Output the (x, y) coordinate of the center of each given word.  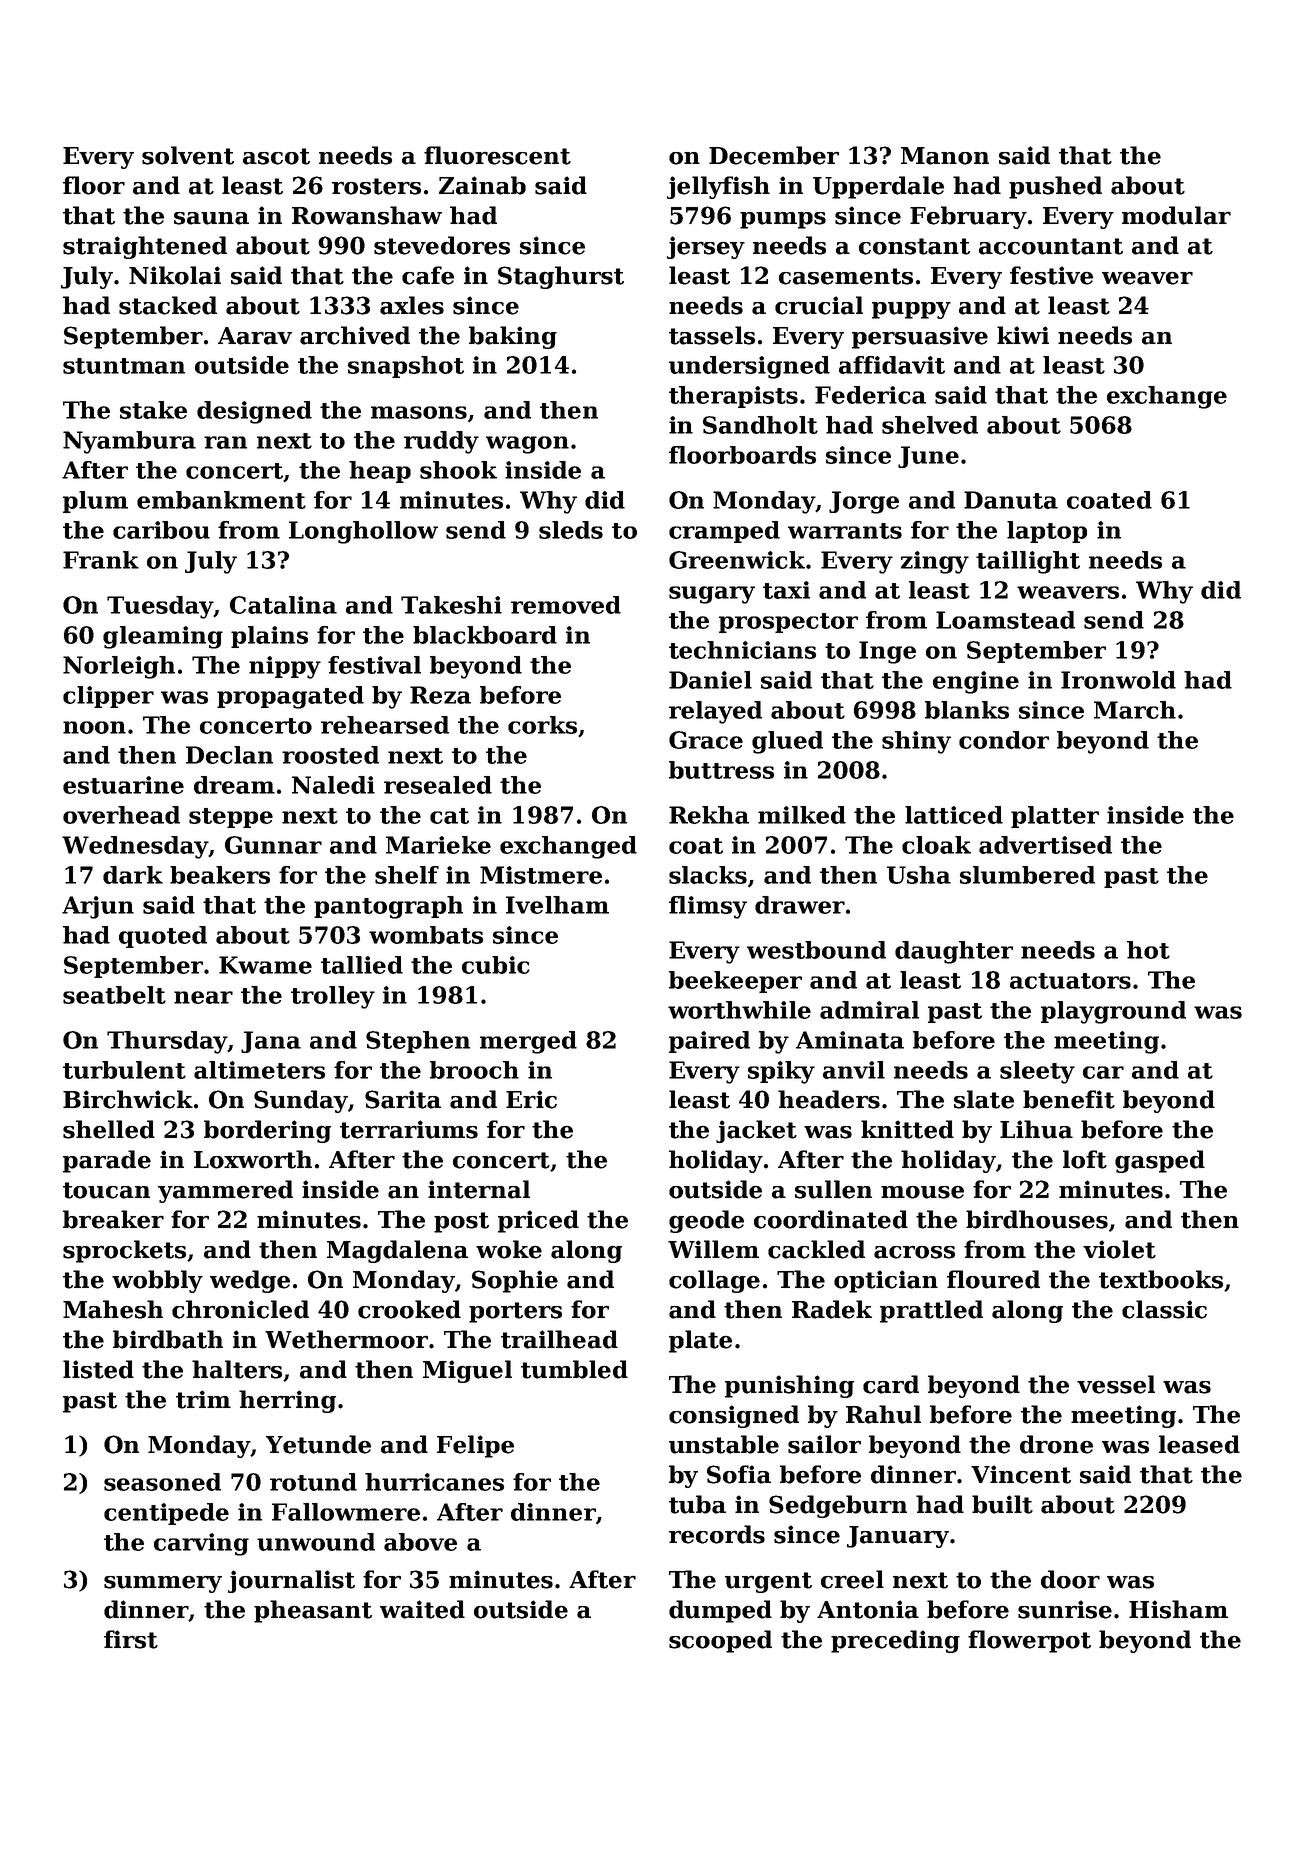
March (1135, 710)
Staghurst (561, 277)
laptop (1047, 532)
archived (355, 335)
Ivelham (557, 905)
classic (1164, 1309)
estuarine (123, 785)
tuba (697, 1504)
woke (509, 1249)
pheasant (313, 1611)
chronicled (240, 1309)
